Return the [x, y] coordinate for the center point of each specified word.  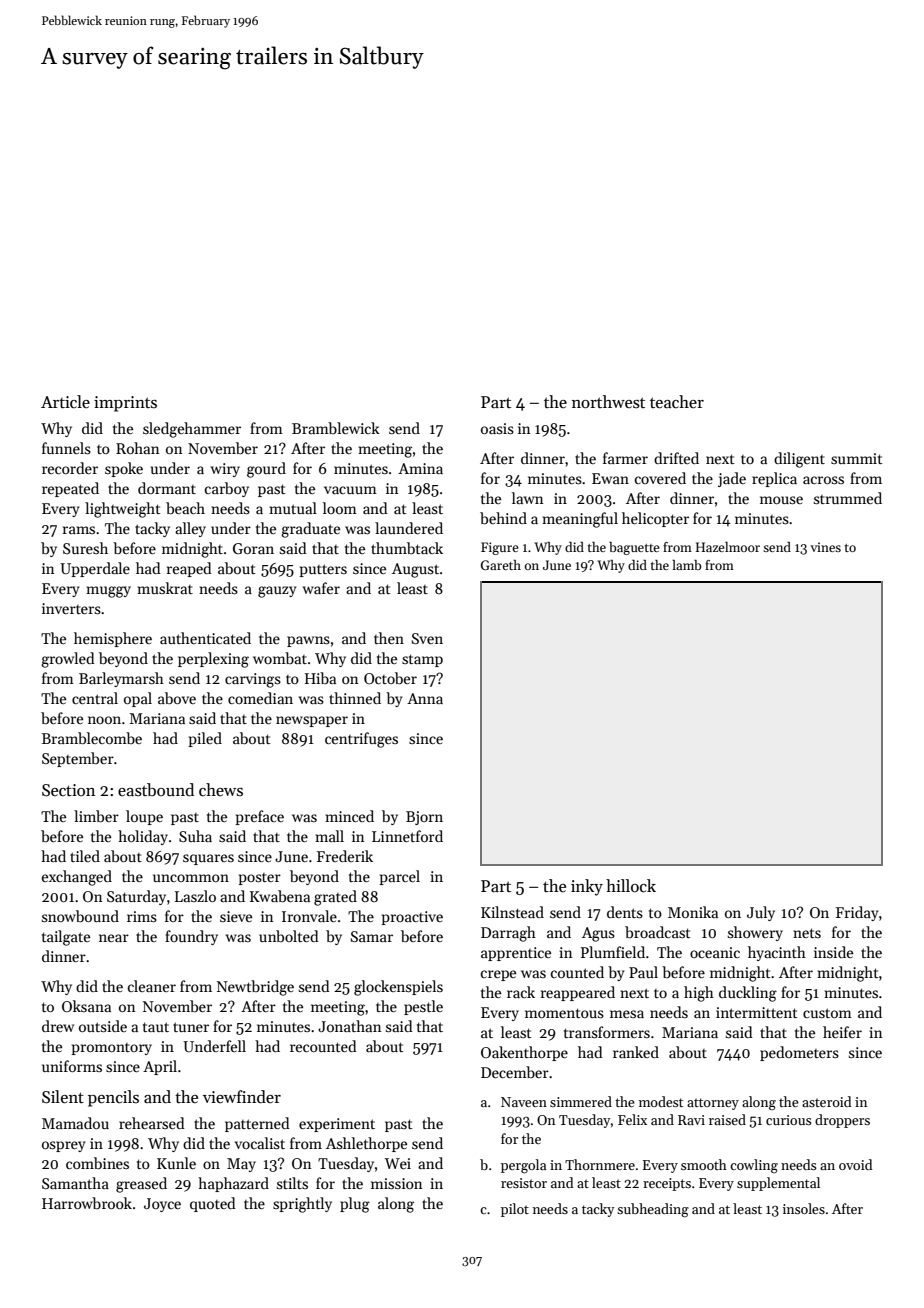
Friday [857, 913]
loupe [144, 817]
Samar [372, 936]
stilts [292, 1183]
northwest [608, 402]
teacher [677, 402]
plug [355, 1205]
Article [65, 402]
